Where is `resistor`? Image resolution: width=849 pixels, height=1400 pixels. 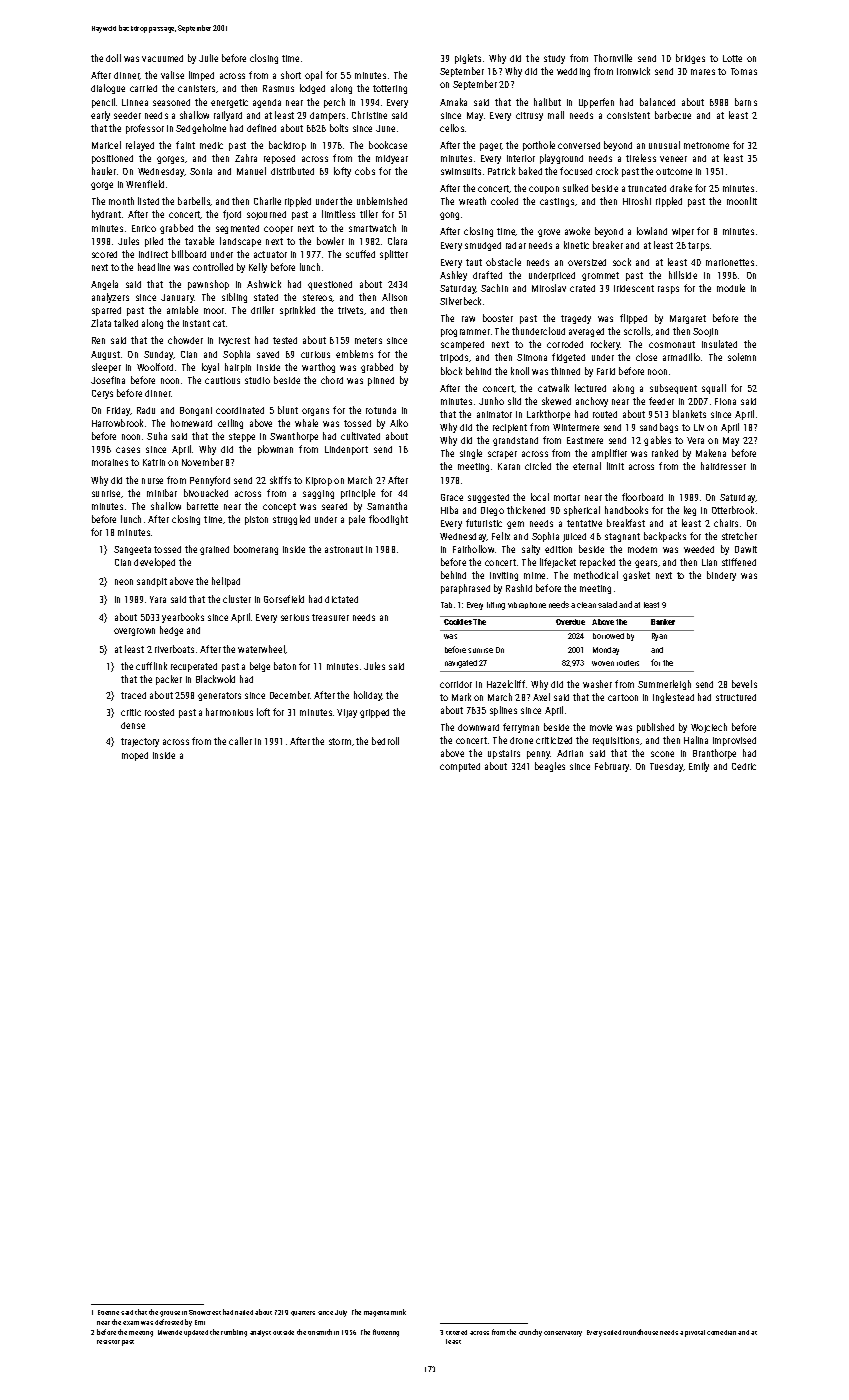 resistor is located at coordinates (108, 1342).
